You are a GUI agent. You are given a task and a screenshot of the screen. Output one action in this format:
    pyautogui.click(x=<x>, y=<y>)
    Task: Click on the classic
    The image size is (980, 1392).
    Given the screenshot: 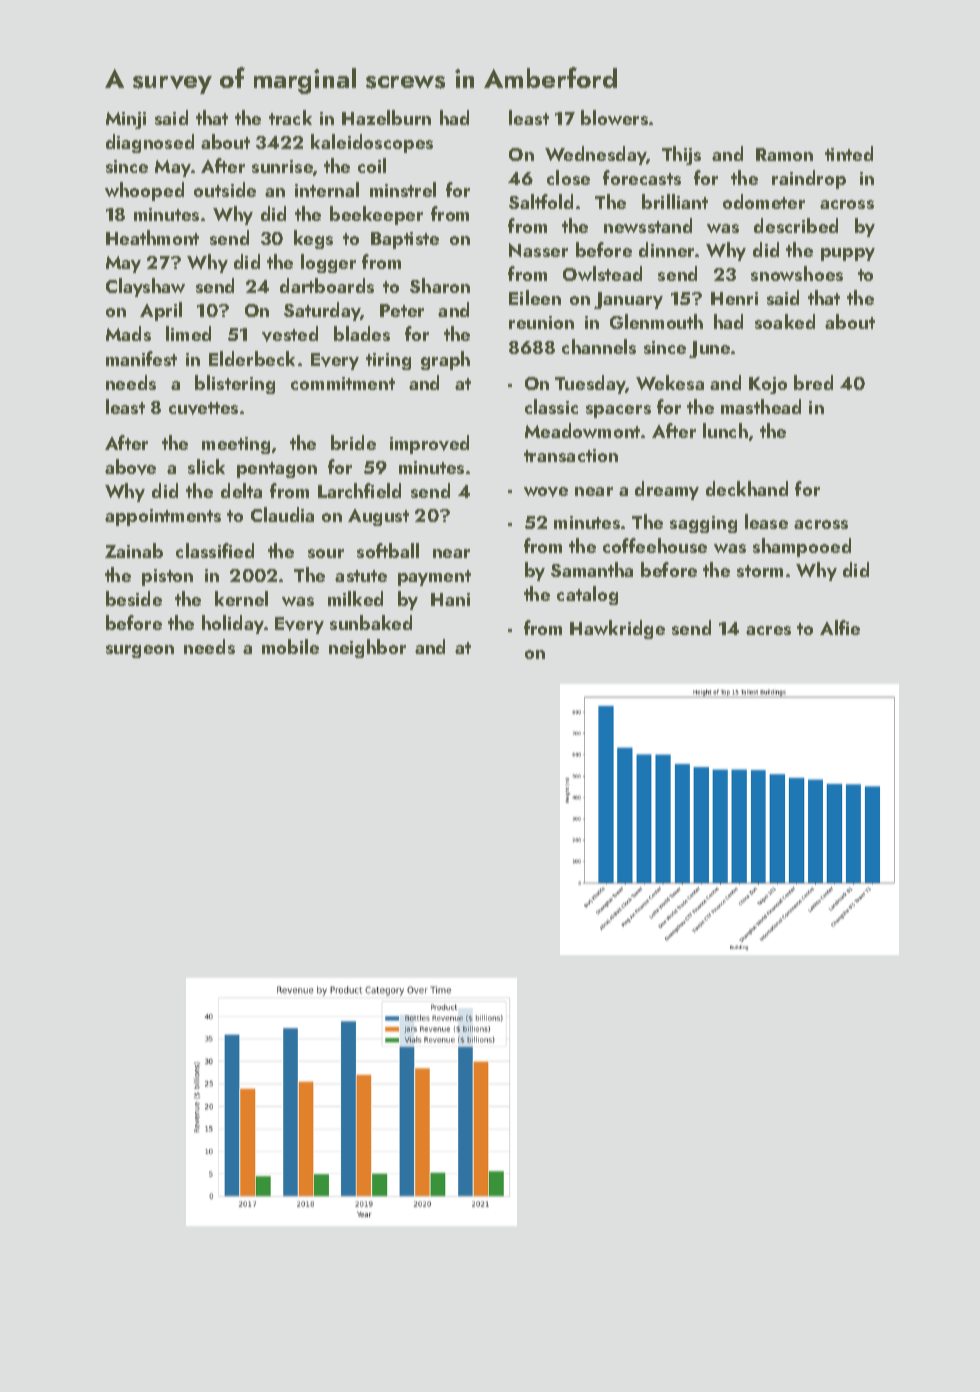 What is the action you would take?
    pyautogui.click(x=551, y=406)
